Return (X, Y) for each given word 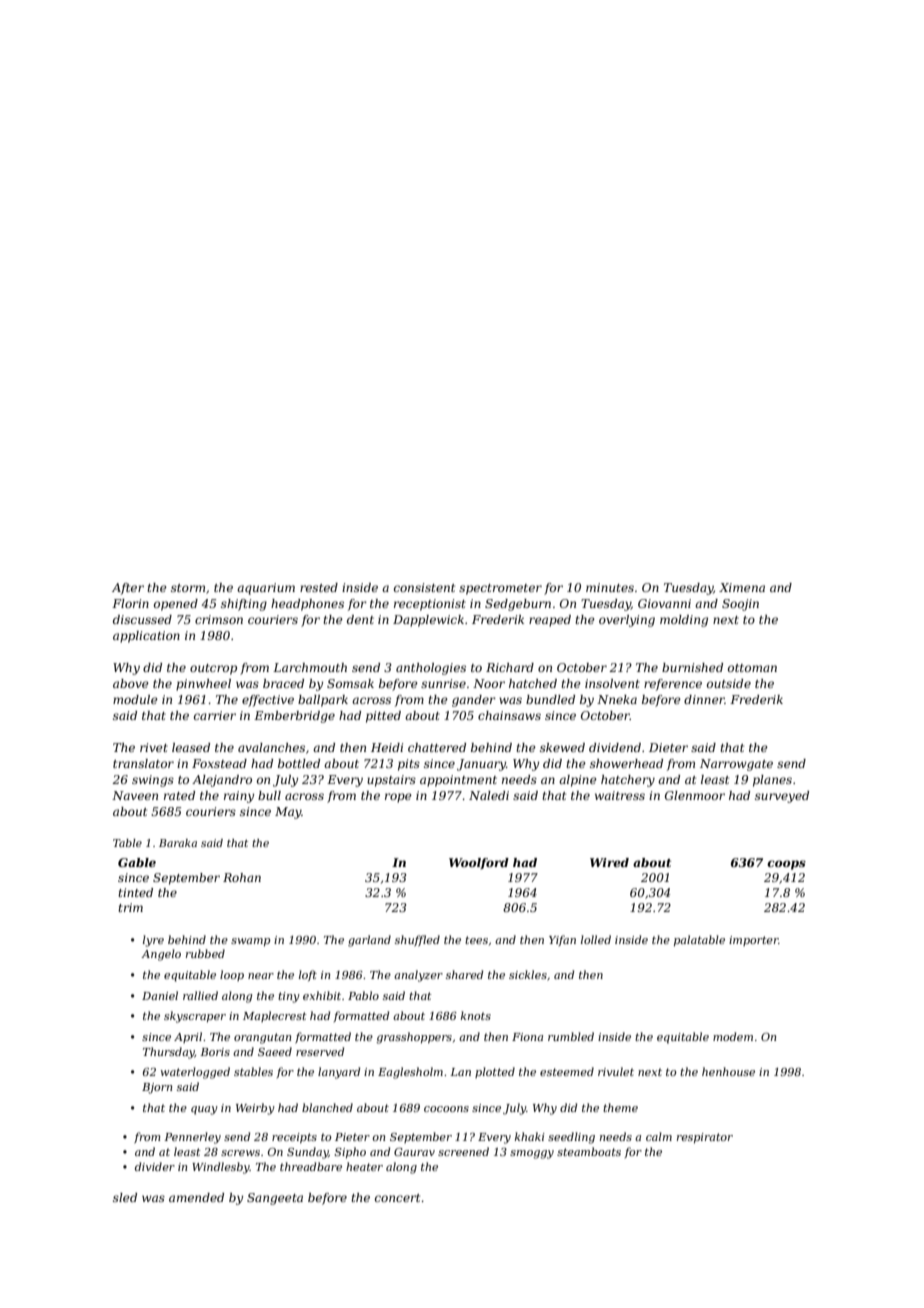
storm (188, 588)
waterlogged (195, 1073)
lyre (153, 941)
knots (476, 1015)
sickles (528, 974)
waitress (620, 795)
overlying (627, 621)
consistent (424, 587)
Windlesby (221, 1168)
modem (733, 1036)
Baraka (178, 843)
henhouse (728, 1071)
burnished (692, 667)
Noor (489, 683)
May (288, 813)
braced (283, 683)
